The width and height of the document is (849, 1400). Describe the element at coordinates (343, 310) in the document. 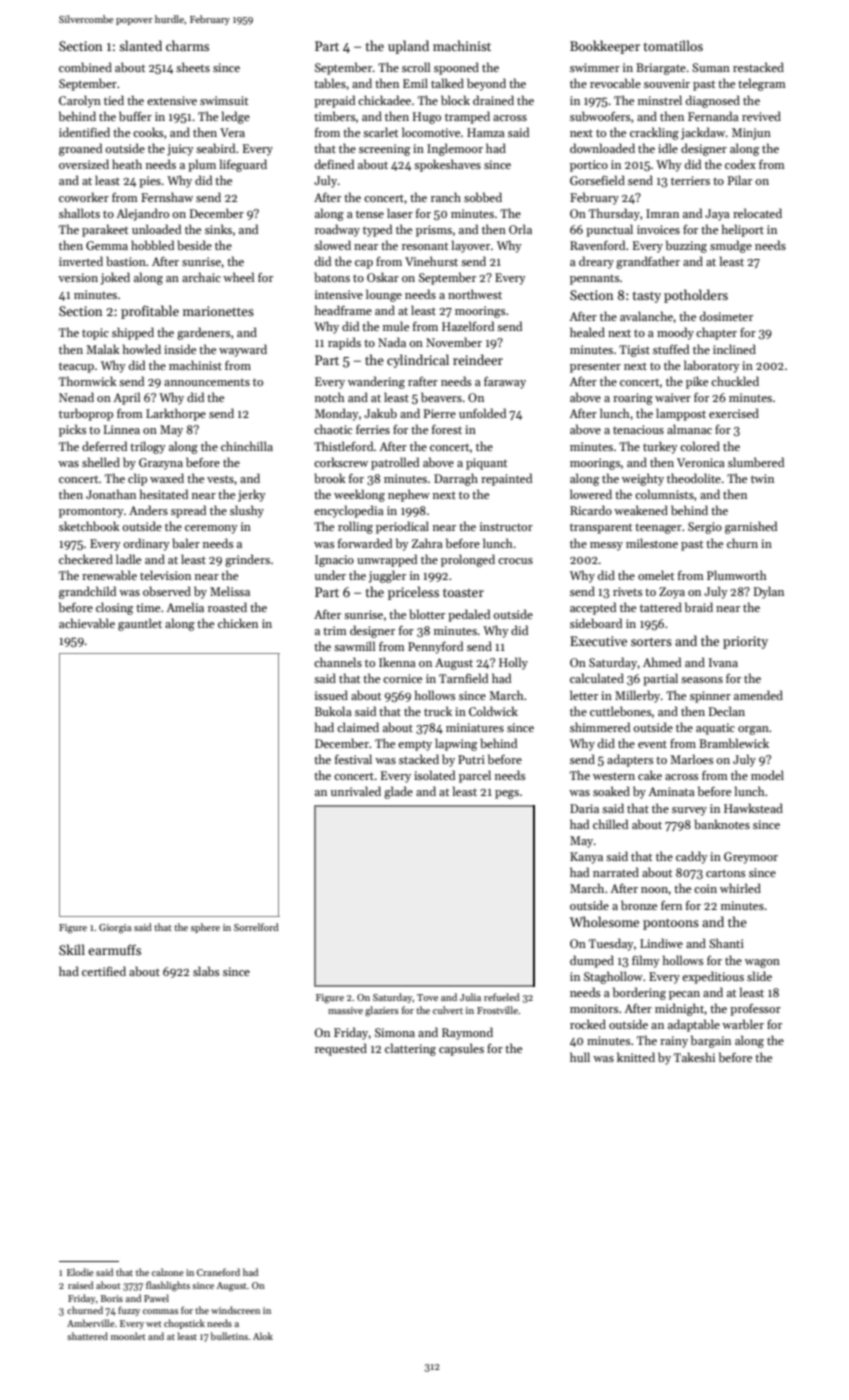

I see `headframe` at that location.
